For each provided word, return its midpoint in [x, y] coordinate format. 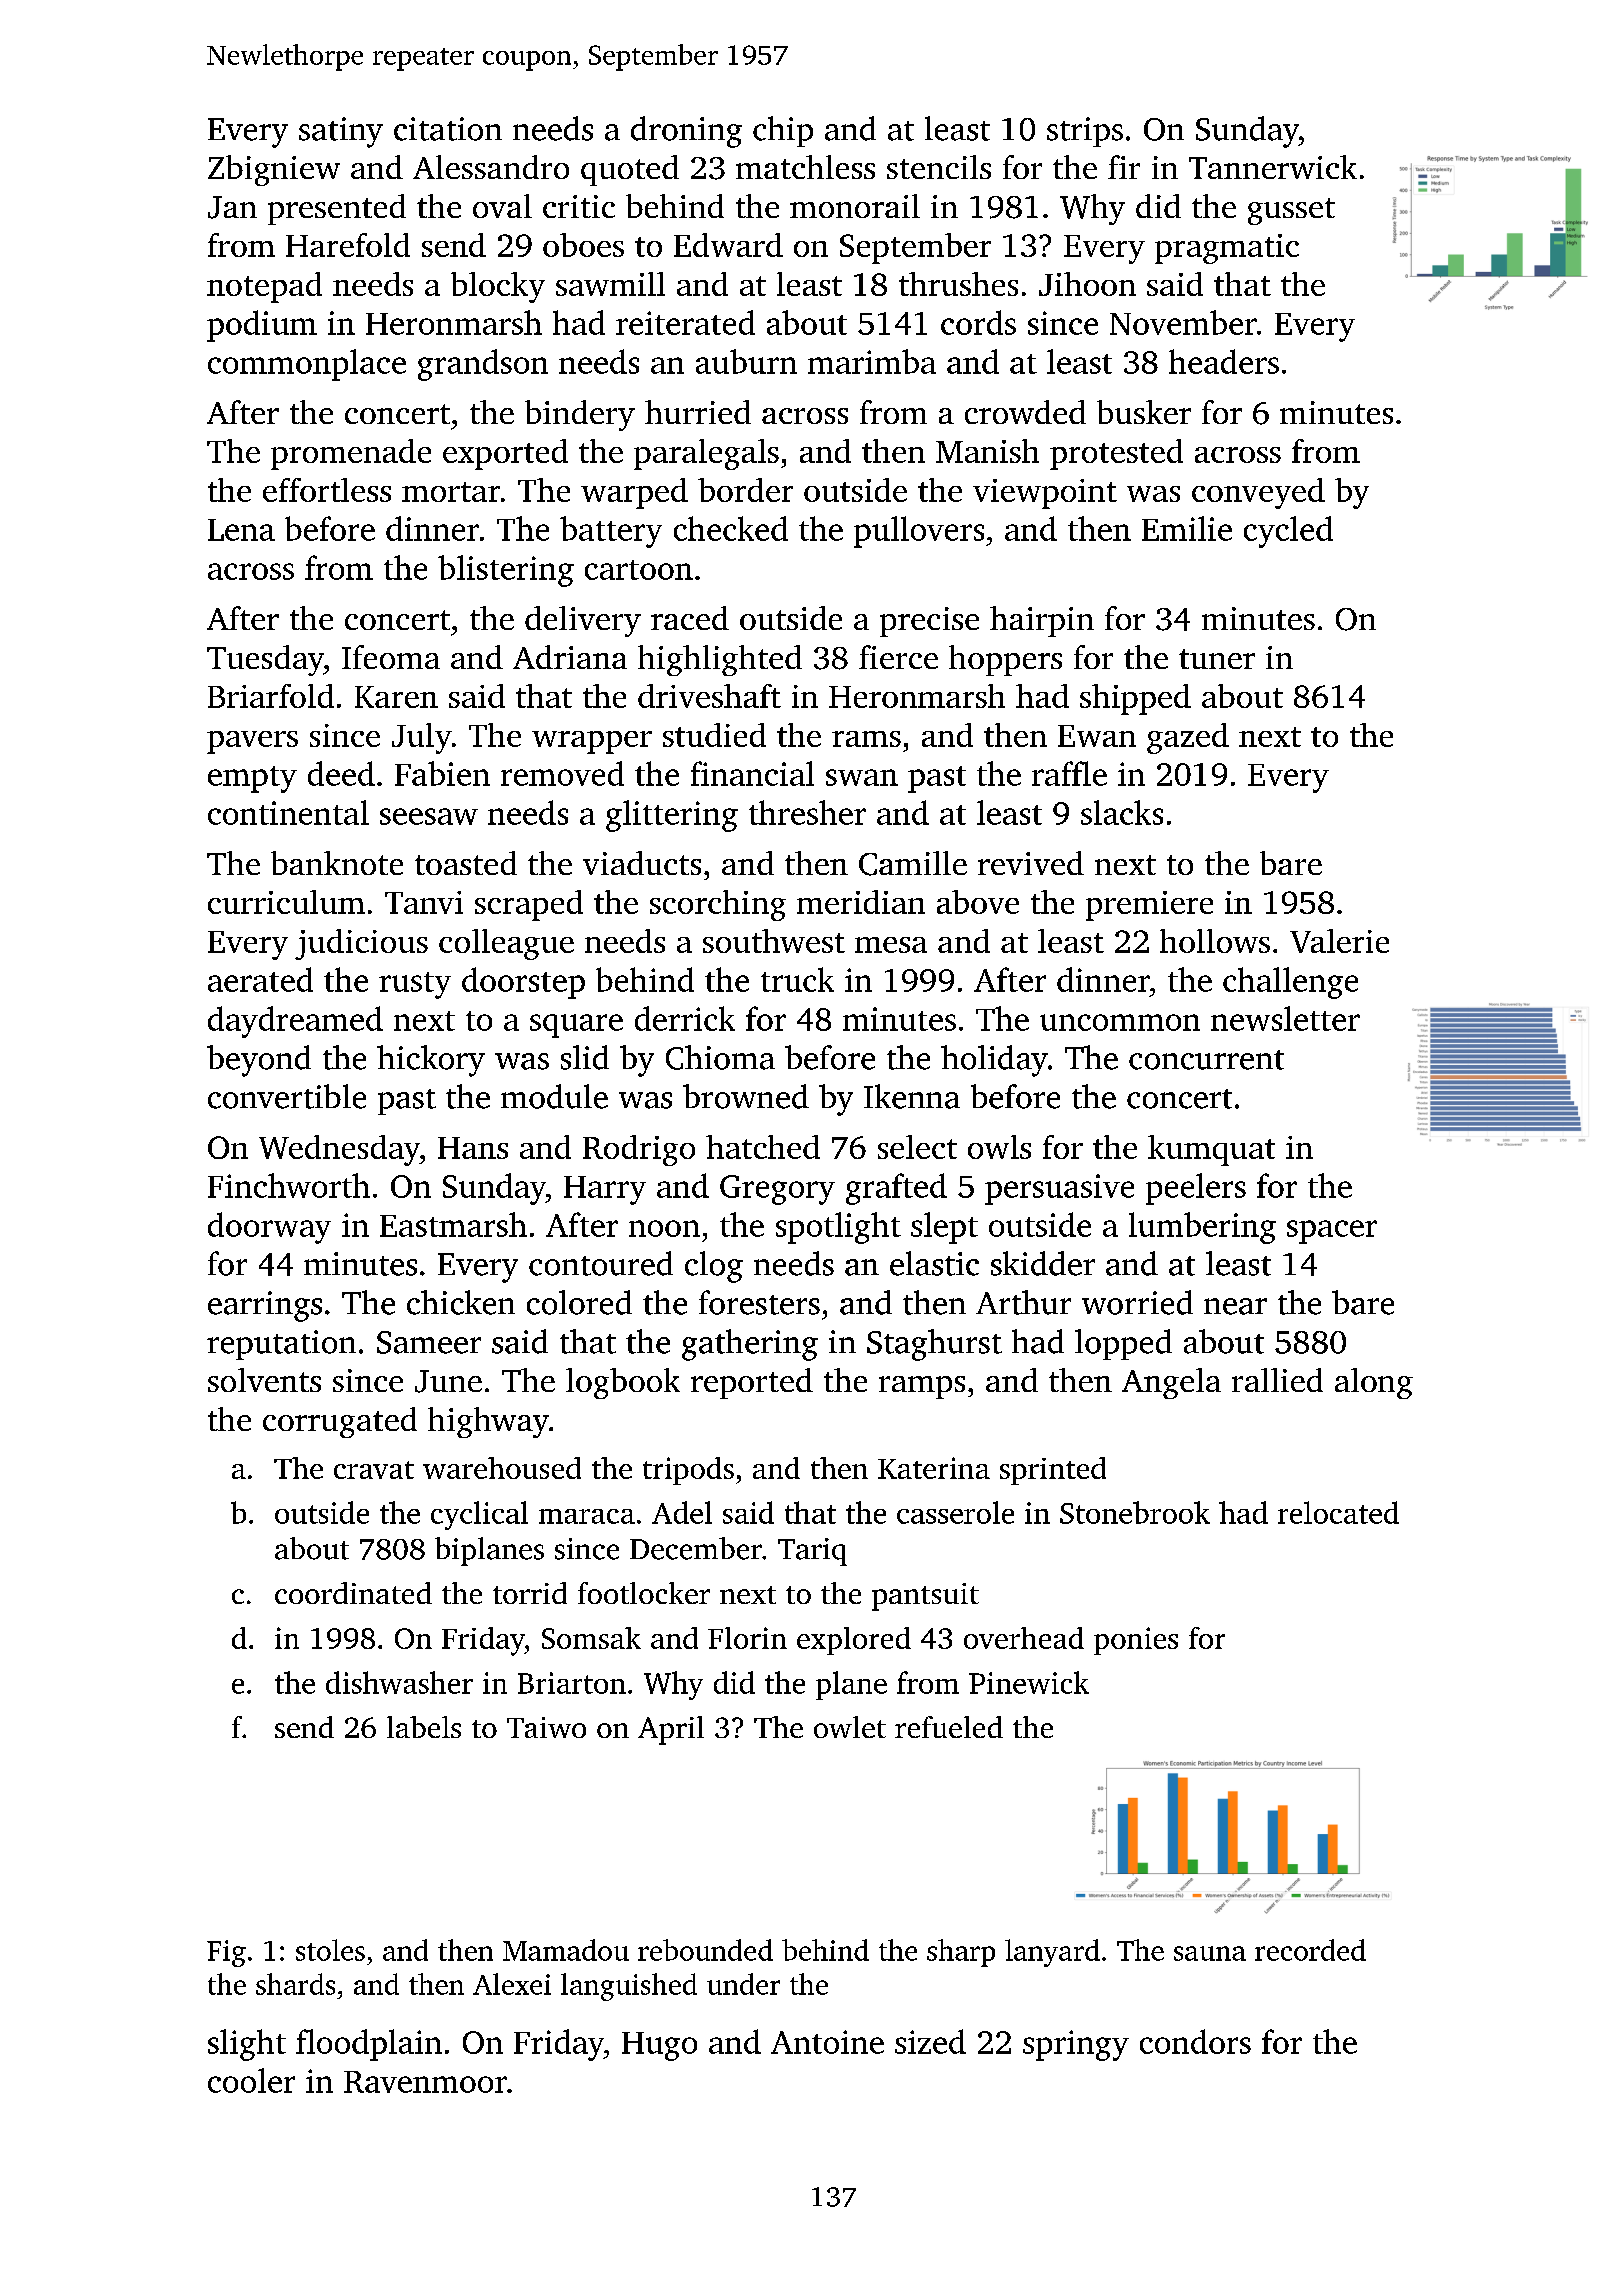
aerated [260, 979]
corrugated [340, 1422]
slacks [1122, 812]
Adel [682, 1512]
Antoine [827, 2042]
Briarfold [271, 696]
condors [1195, 2041]
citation [448, 129]
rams [866, 739]
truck [797, 979]
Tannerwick [1273, 167]
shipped [1135, 699]
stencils [939, 167]
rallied [1277, 1380]
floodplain [369, 2045]
